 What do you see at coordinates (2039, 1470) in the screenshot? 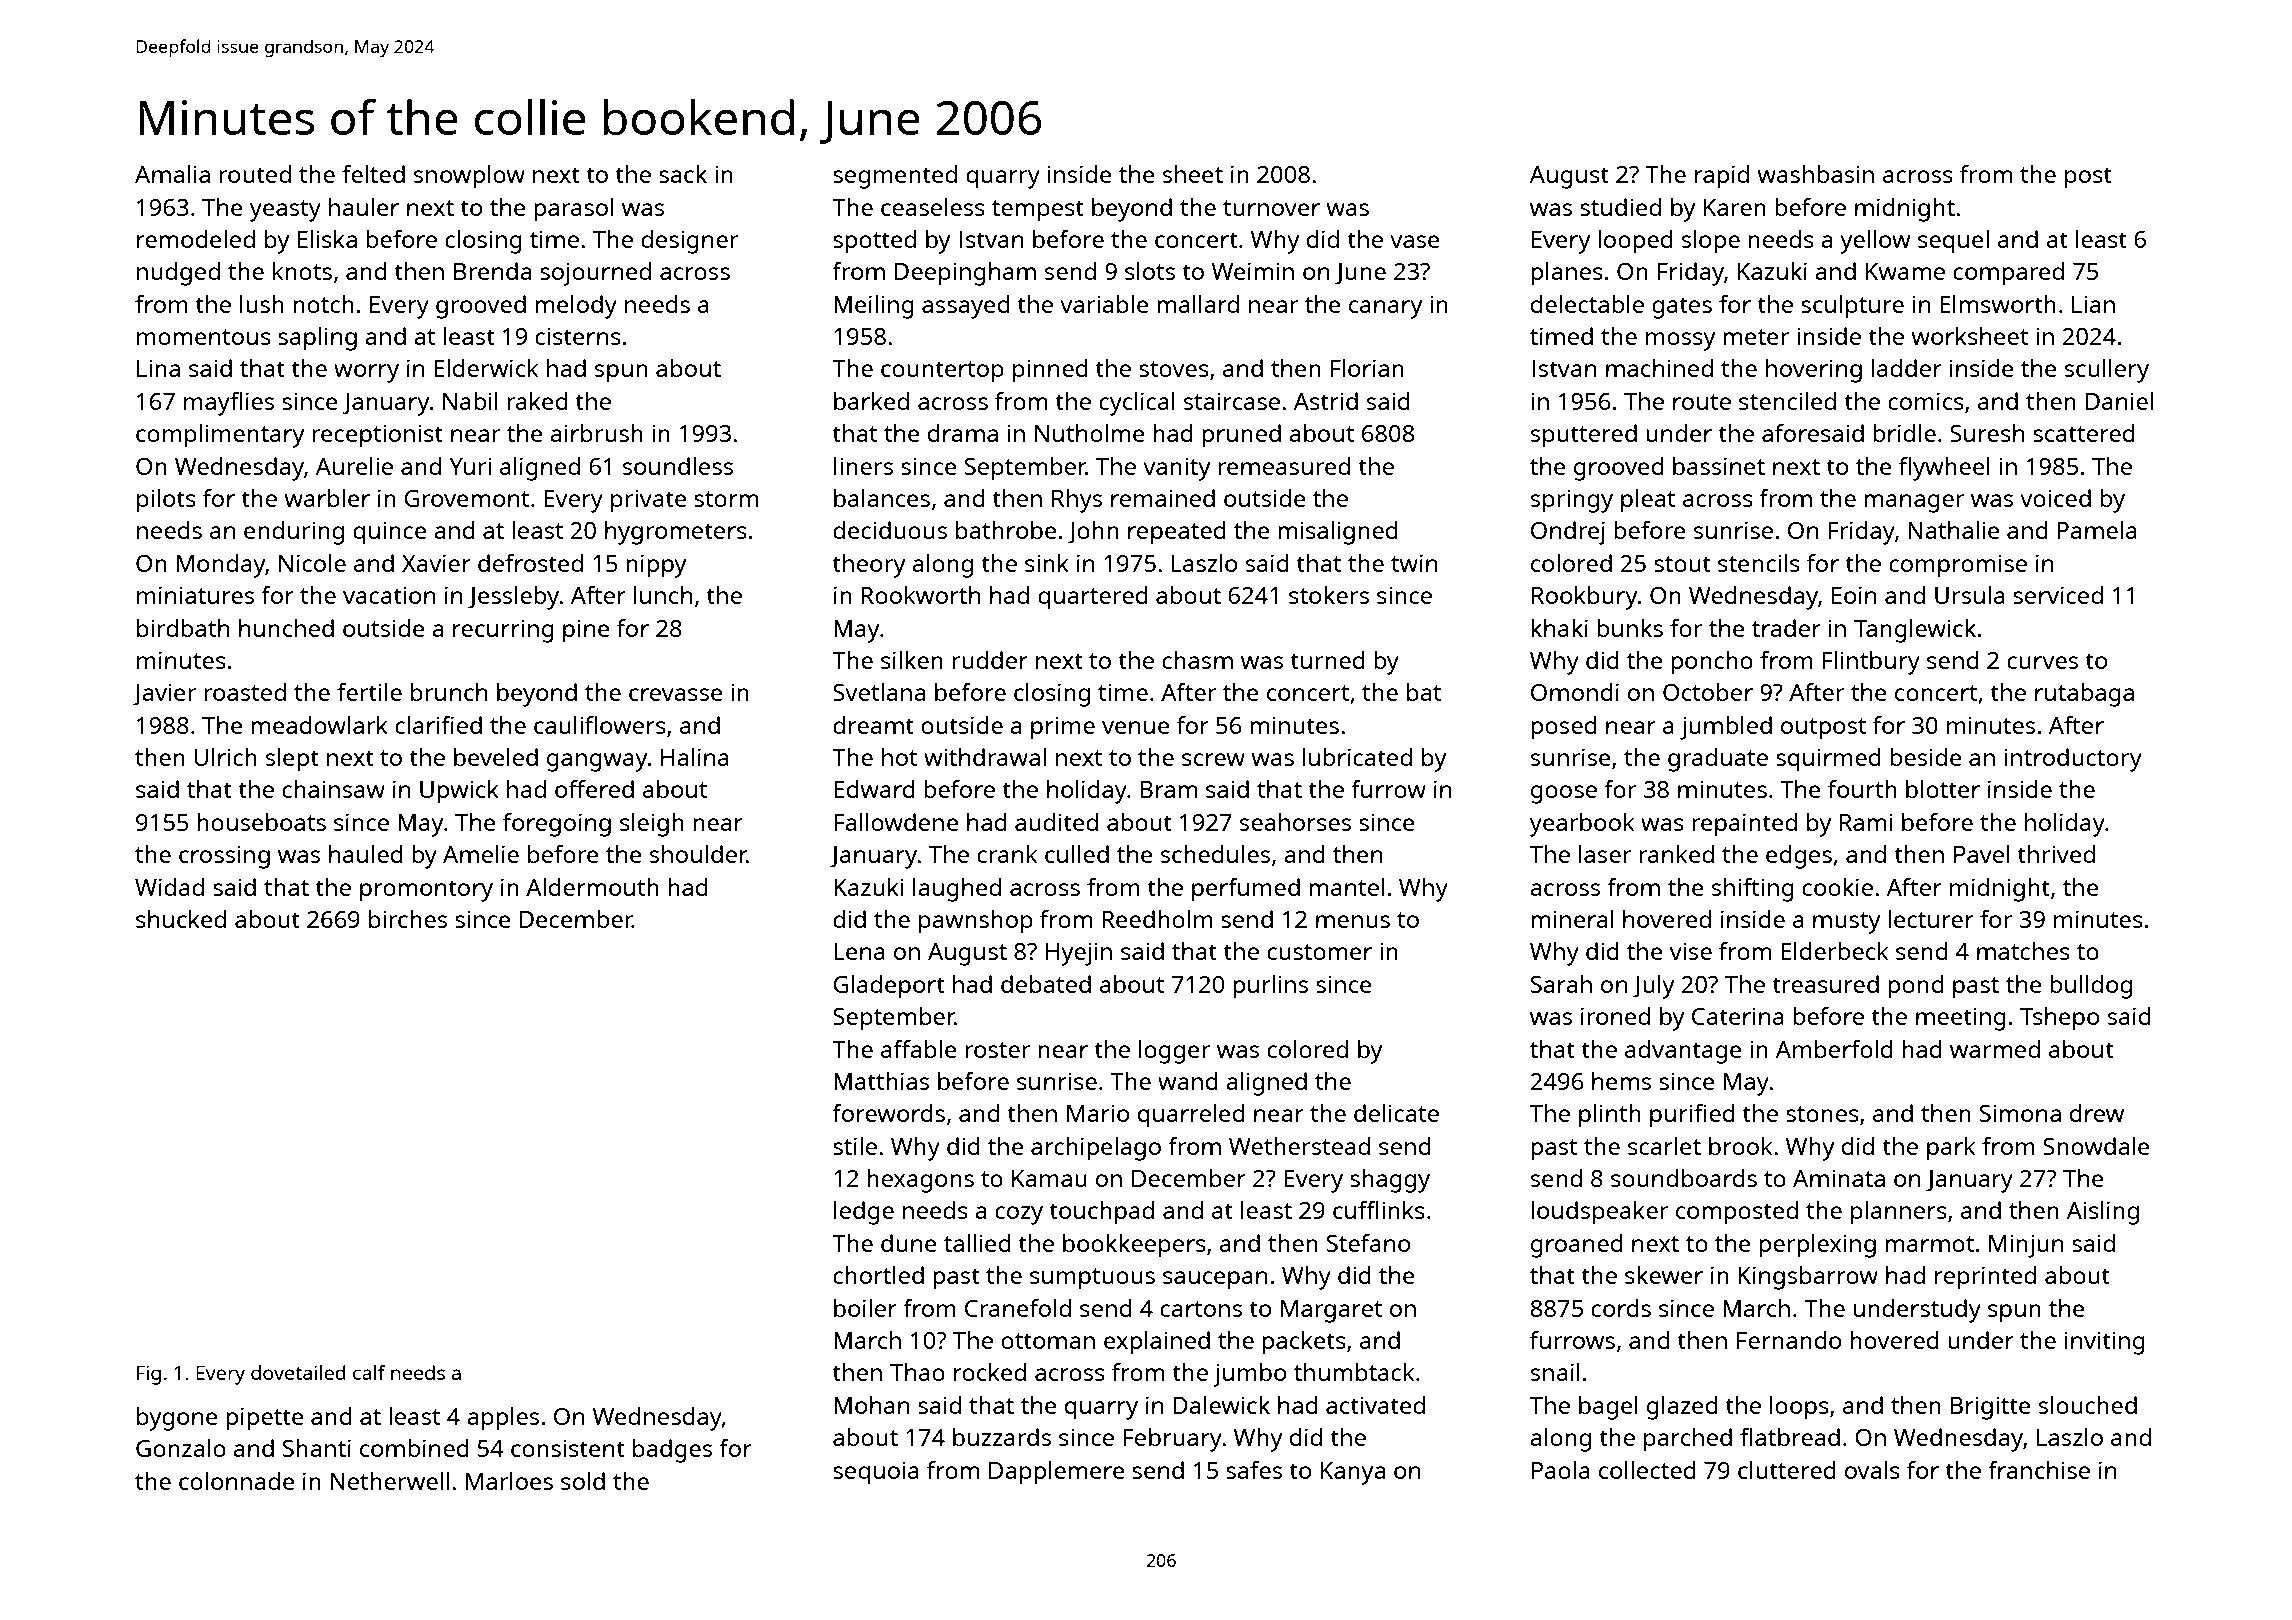
I see `franchise` at bounding box center [2039, 1470].
